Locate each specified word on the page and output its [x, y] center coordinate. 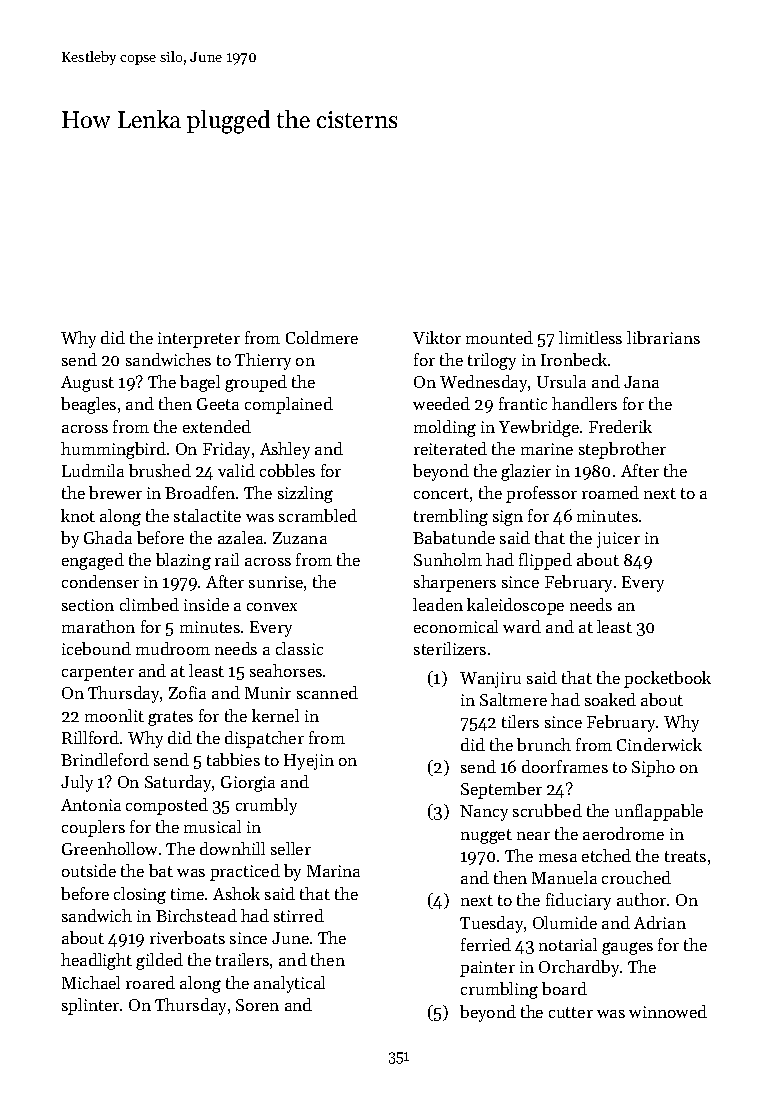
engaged [93, 561]
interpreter [199, 340]
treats [685, 856]
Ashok [236, 893]
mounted [499, 337]
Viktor [437, 337]
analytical [289, 984]
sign [508, 518]
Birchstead [196, 915]
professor [541, 494]
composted [167, 806]
